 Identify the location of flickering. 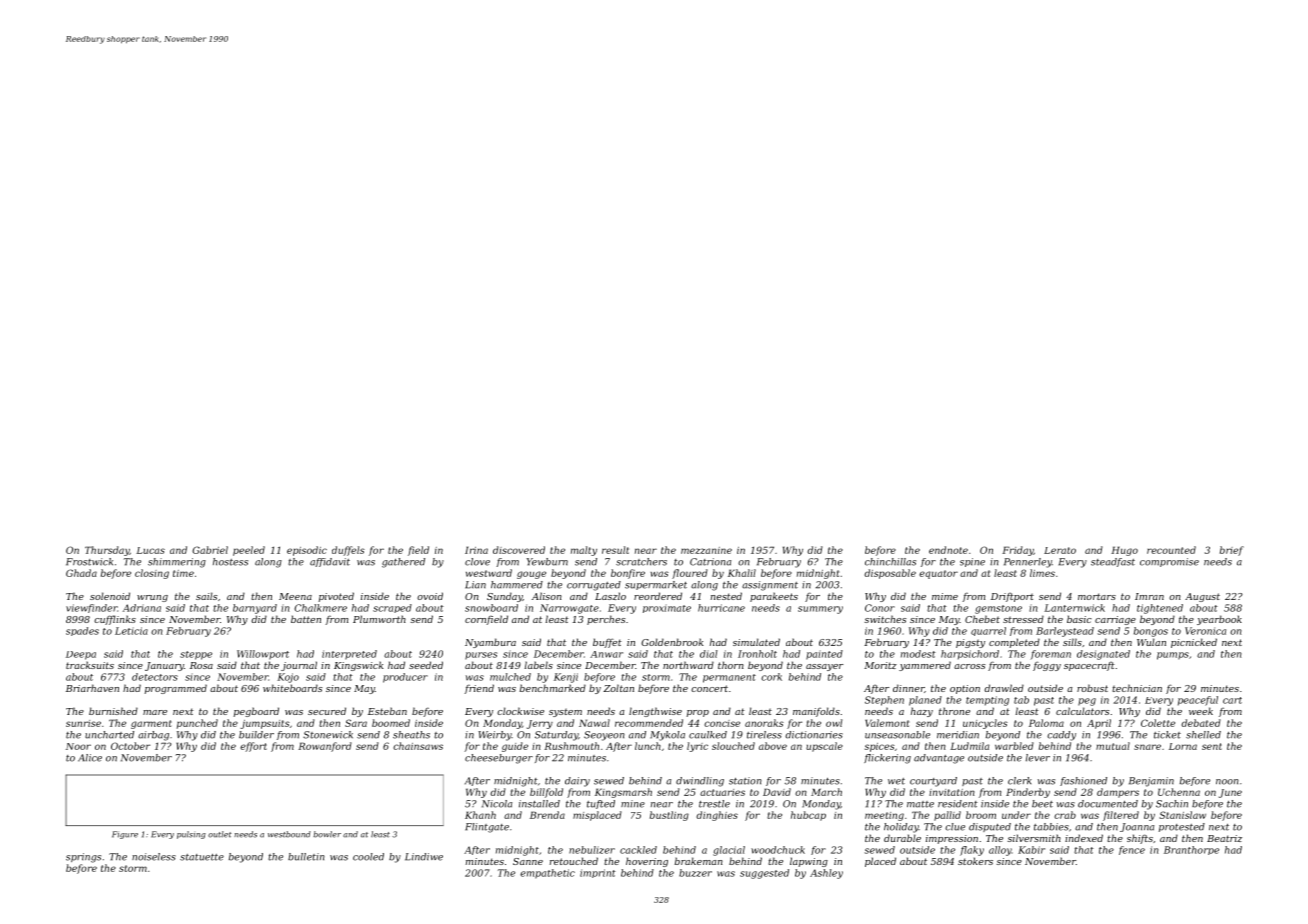
(887, 759).
